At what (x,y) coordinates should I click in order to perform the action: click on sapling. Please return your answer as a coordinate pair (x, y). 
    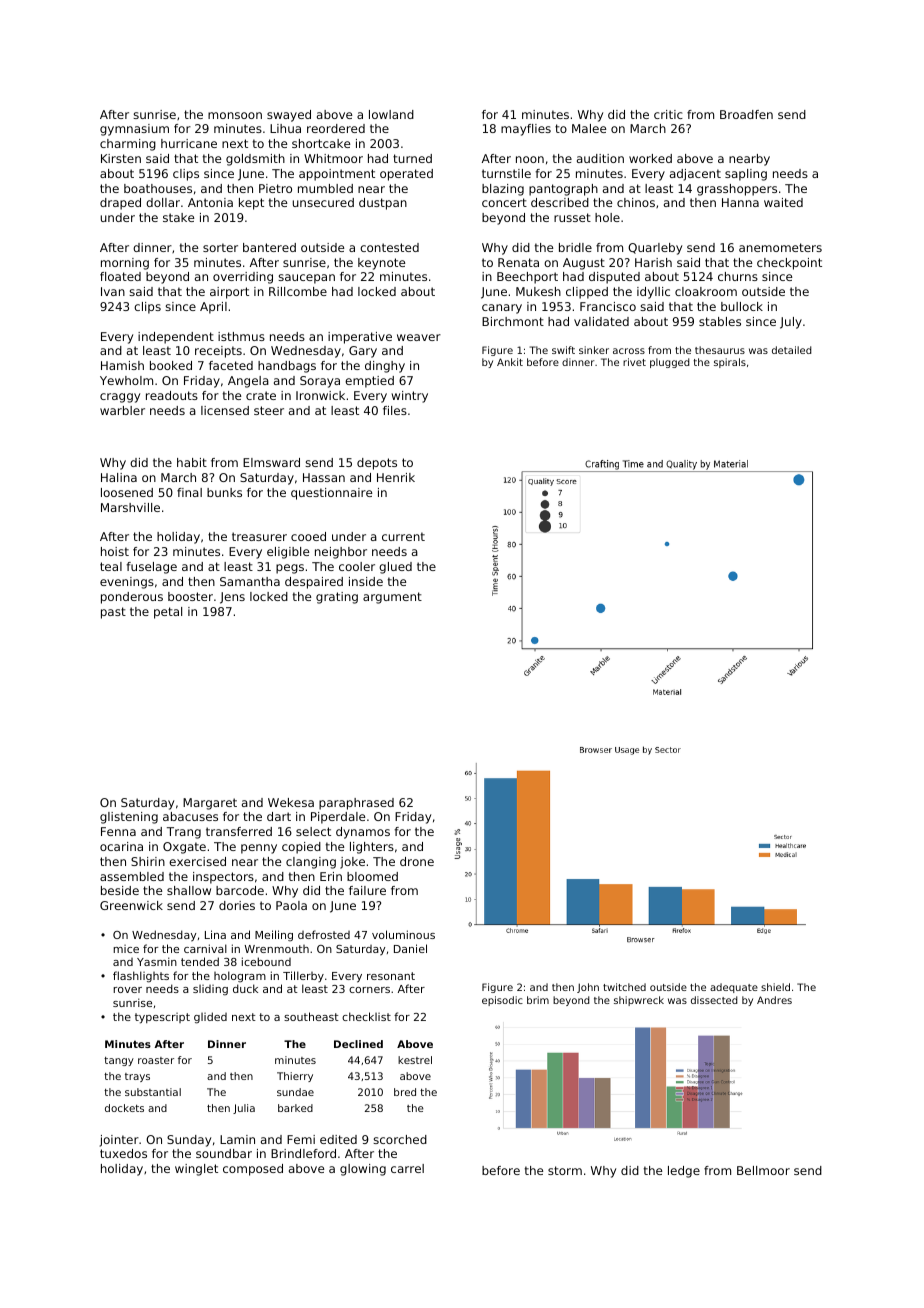
    Looking at the image, I should click on (746, 175).
